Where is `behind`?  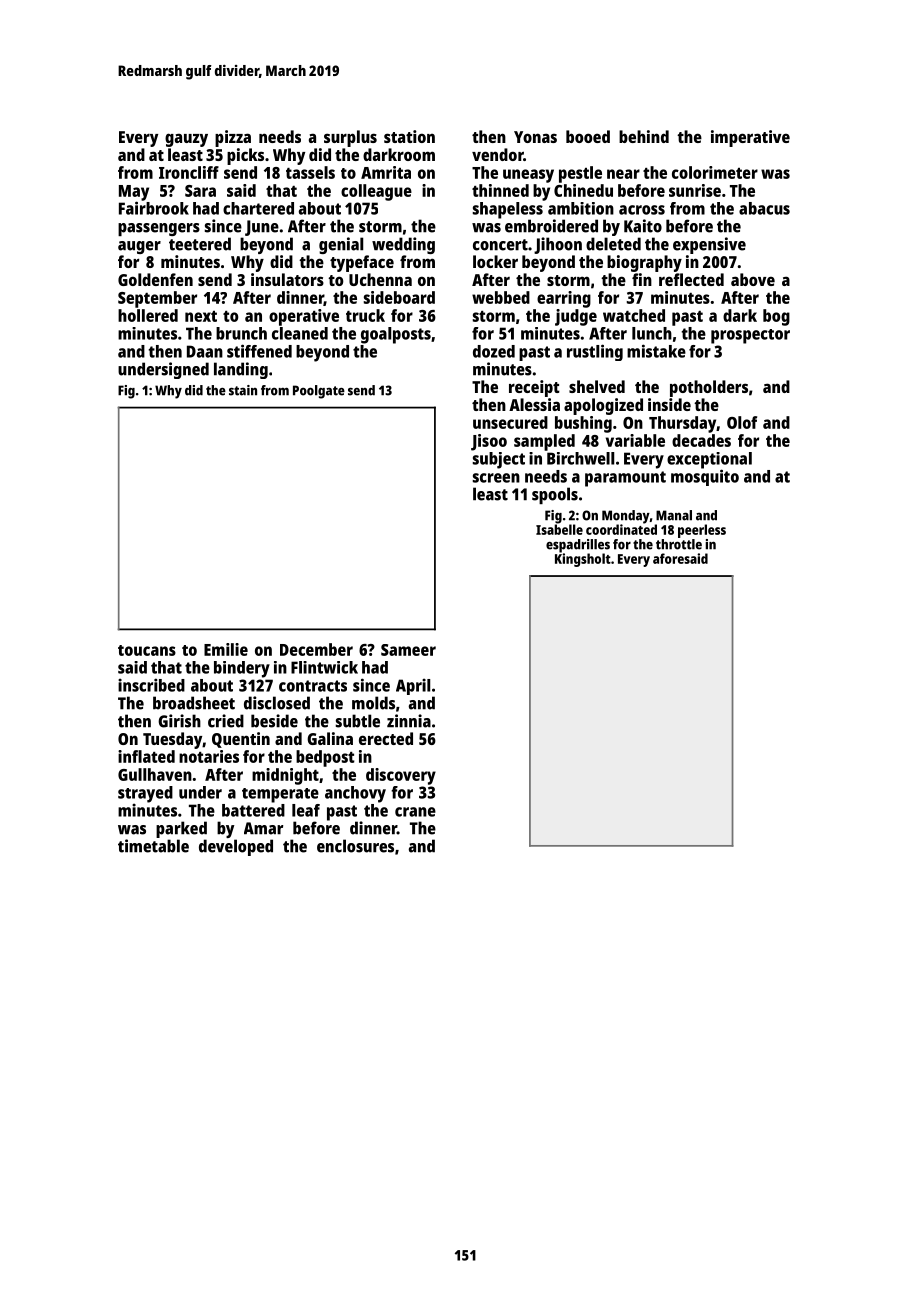 behind is located at coordinates (644, 136).
